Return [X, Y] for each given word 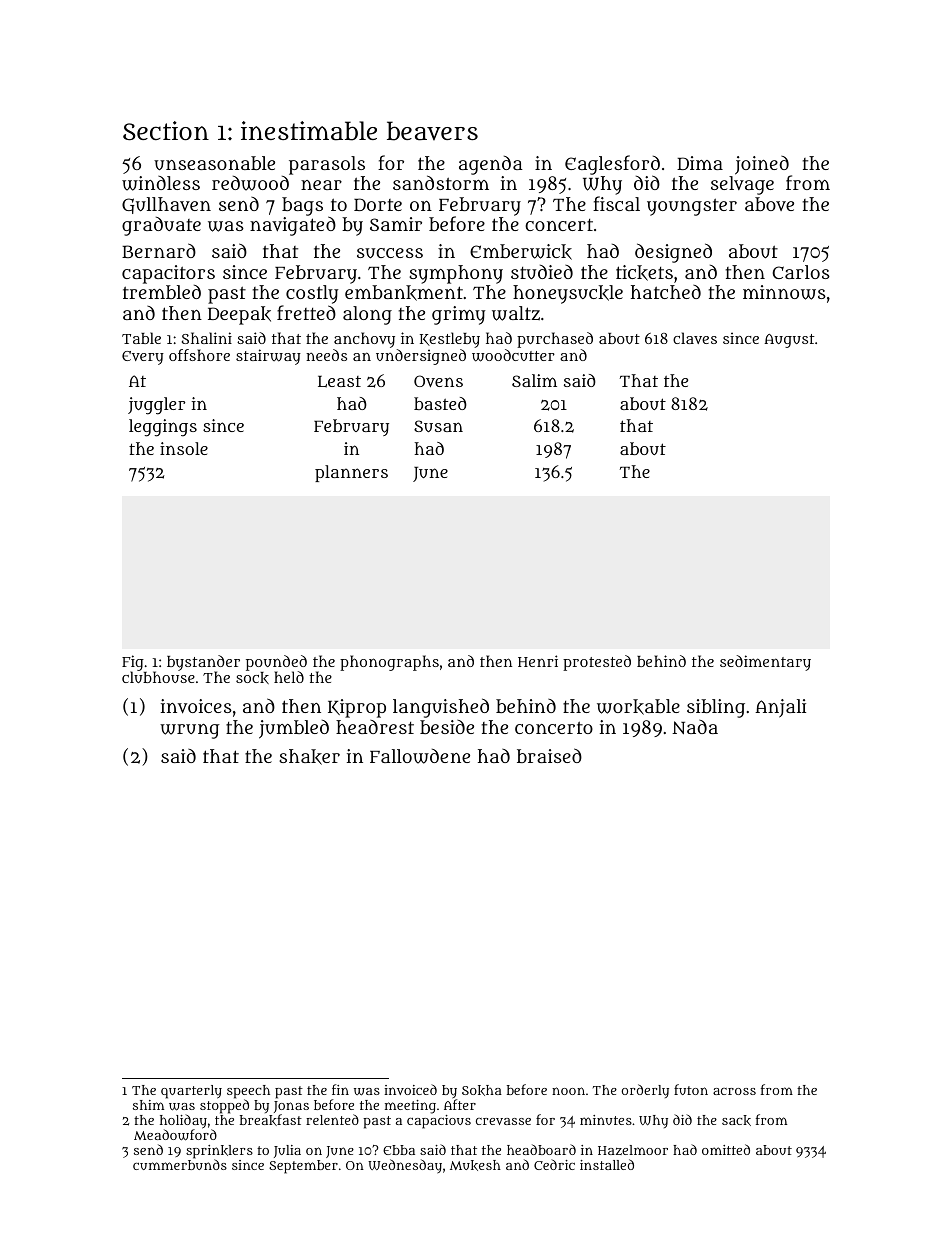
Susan [438, 426]
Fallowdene [420, 756]
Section [166, 130]
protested [597, 663]
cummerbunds [180, 1164]
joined [762, 165]
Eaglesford [612, 165]
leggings [163, 428]
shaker [309, 757]
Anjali [780, 708]
